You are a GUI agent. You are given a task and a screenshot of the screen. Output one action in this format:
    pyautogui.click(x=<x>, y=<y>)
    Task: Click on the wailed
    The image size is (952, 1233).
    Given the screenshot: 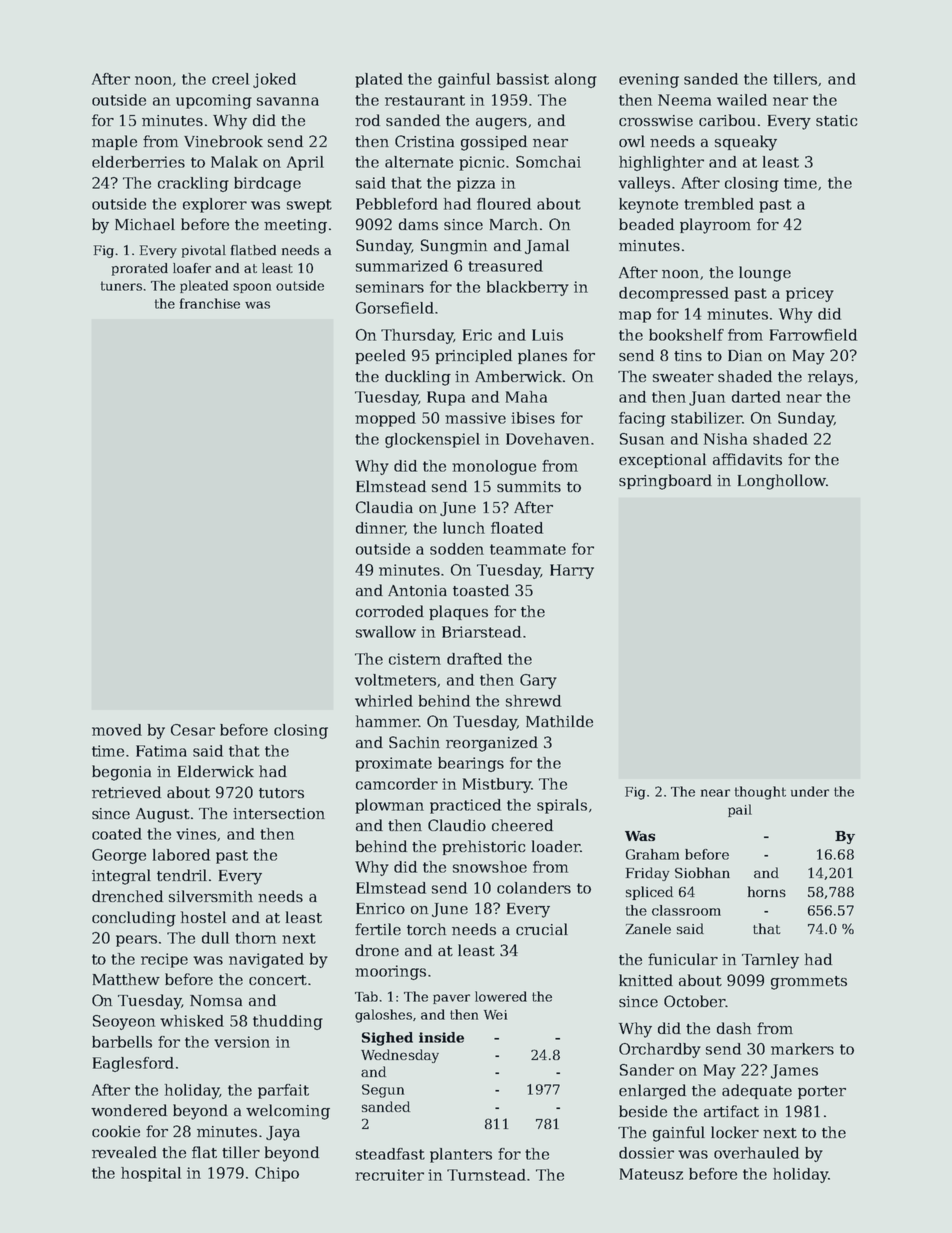 What is the action you would take?
    pyautogui.click(x=742, y=100)
